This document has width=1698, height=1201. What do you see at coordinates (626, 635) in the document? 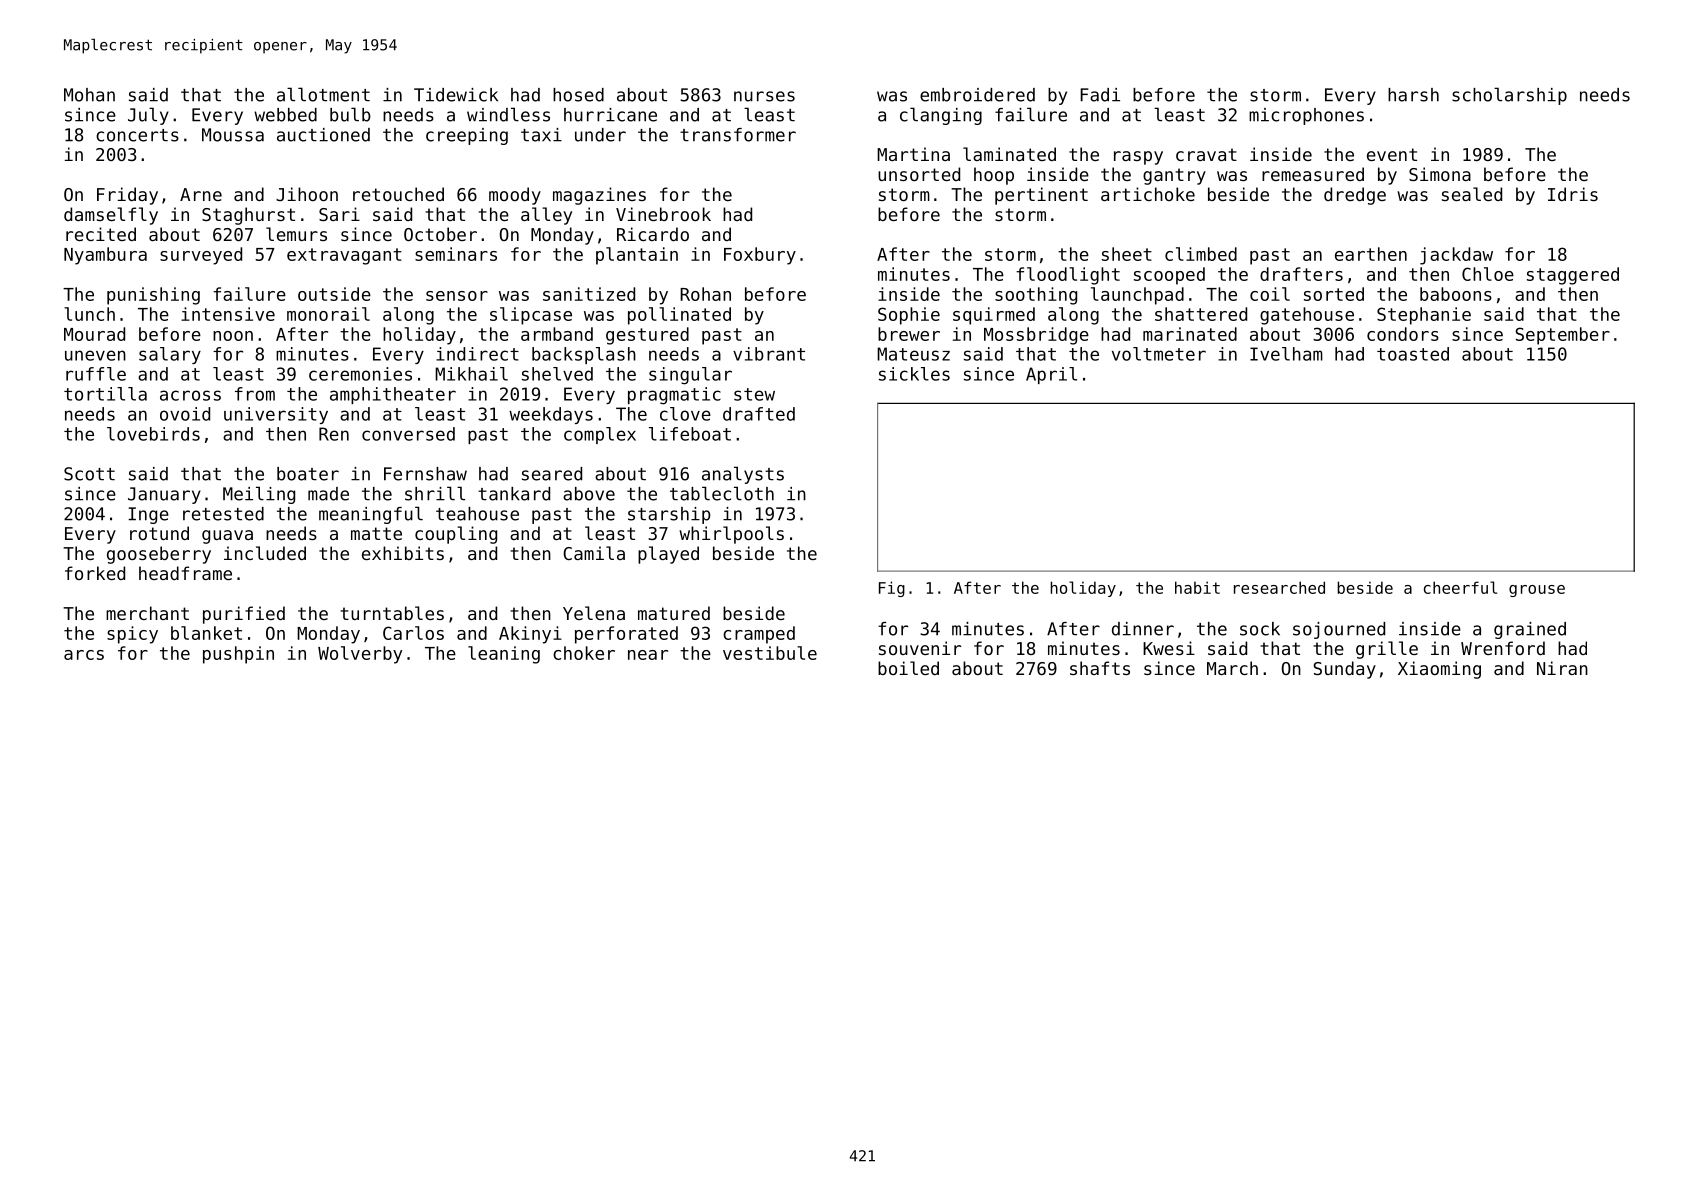
I see `perforated` at bounding box center [626, 635].
